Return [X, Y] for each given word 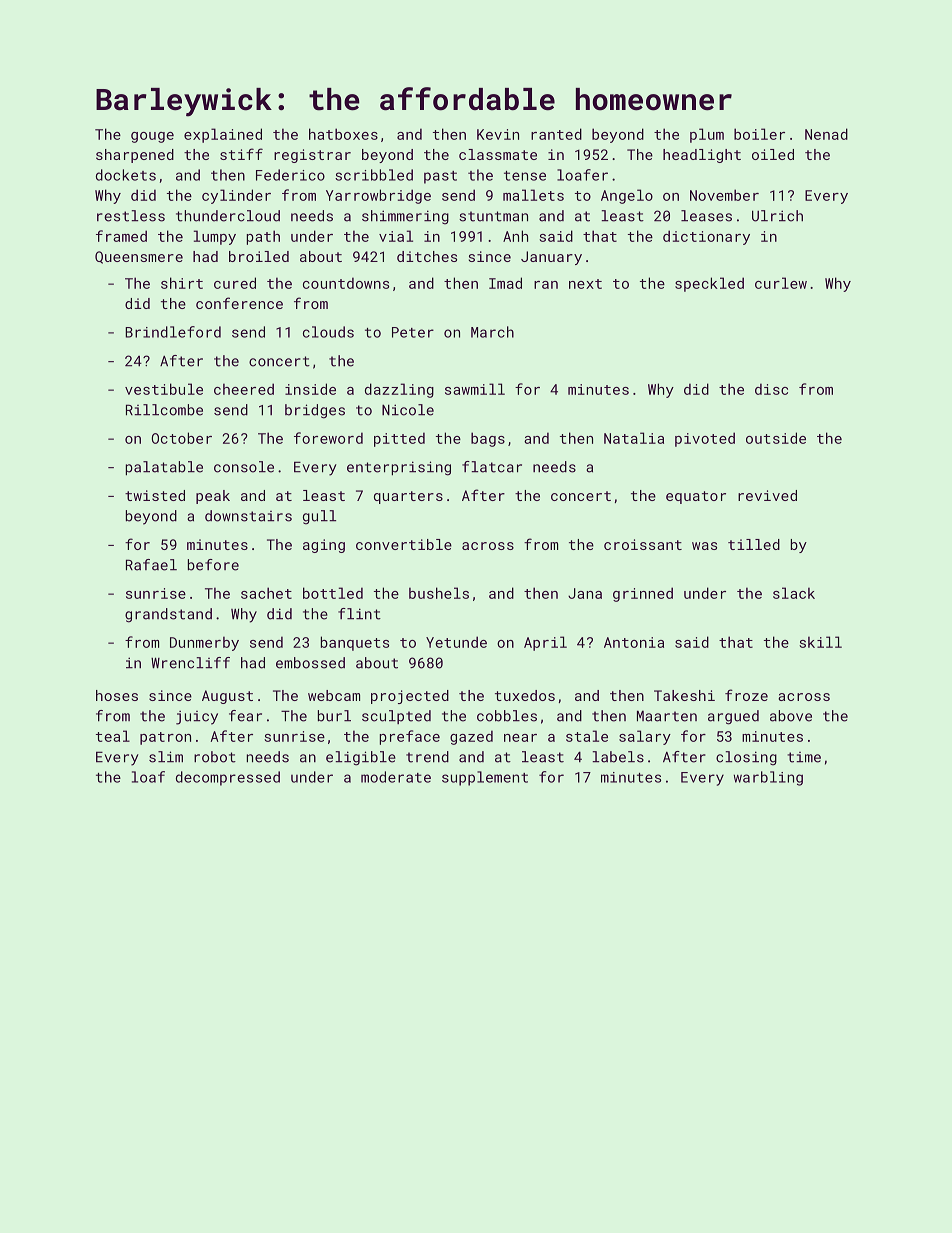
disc [771, 389]
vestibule [164, 389]
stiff [241, 154]
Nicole [408, 410]
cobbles [507, 716]
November [724, 195]
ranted [556, 134]
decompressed [228, 778]
